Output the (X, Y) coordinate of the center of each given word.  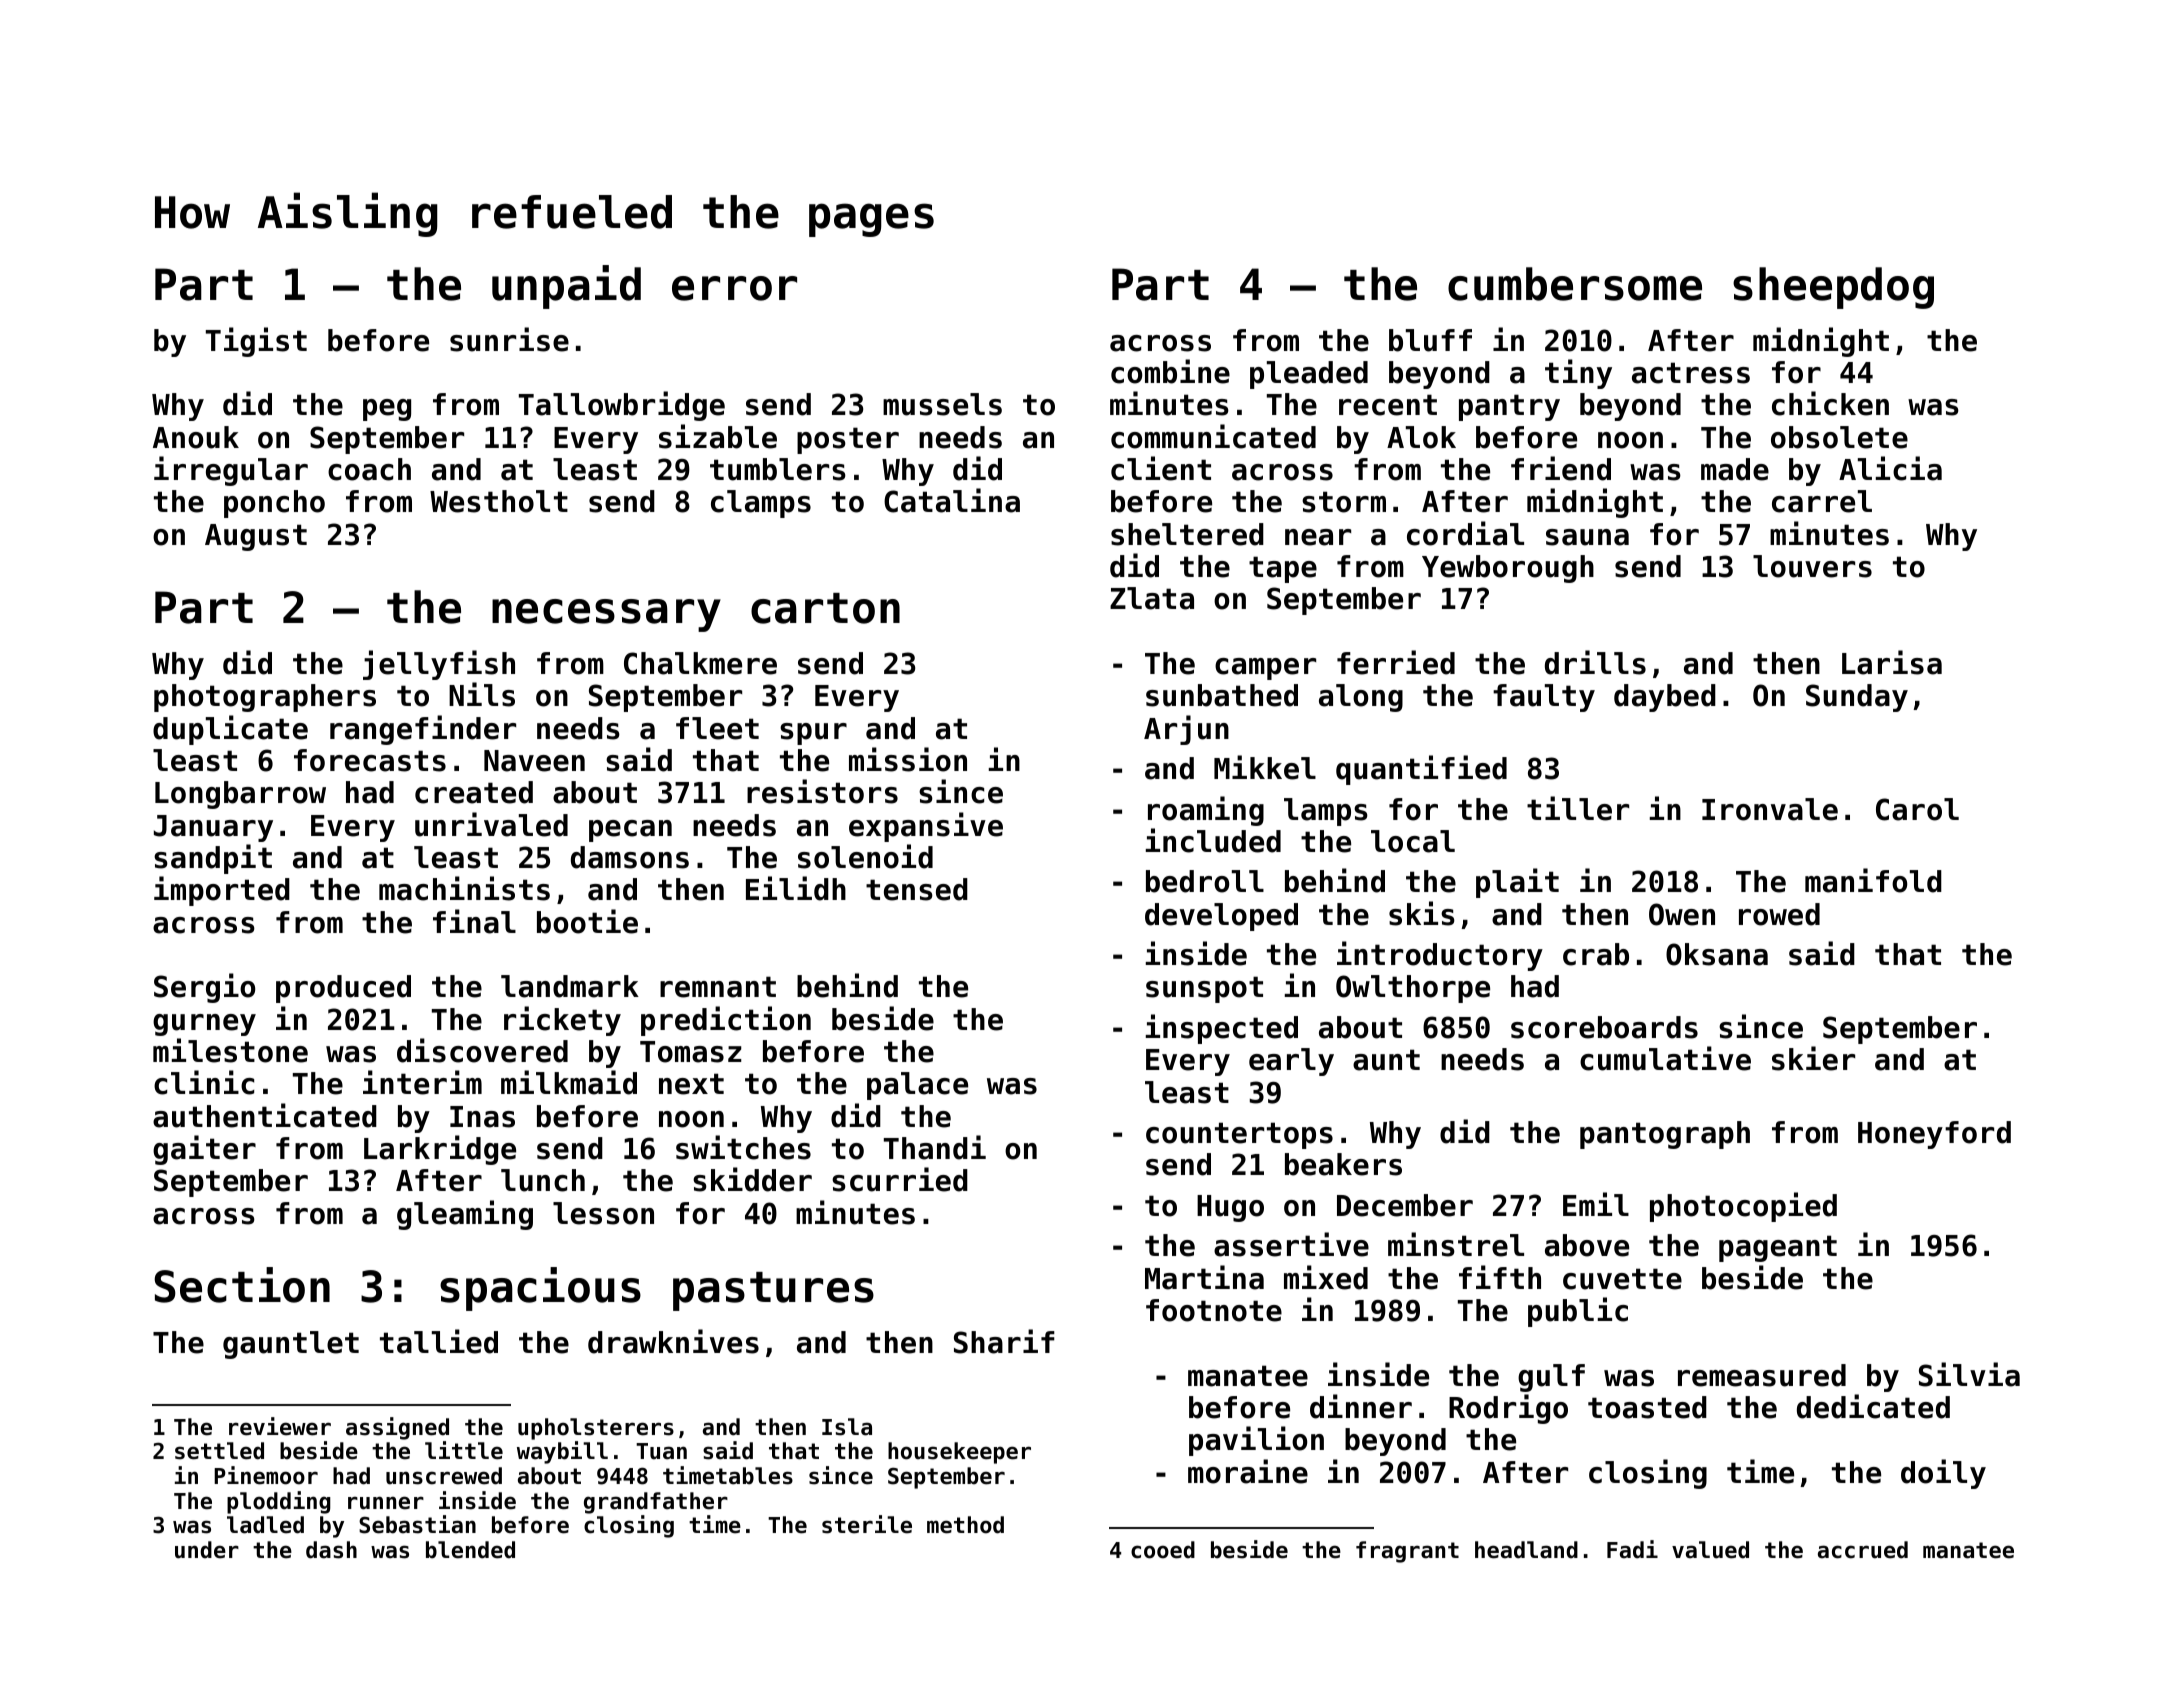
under (207, 1550)
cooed (1163, 1550)
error (734, 288)
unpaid (566, 287)
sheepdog (1833, 288)
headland (1526, 1550)
